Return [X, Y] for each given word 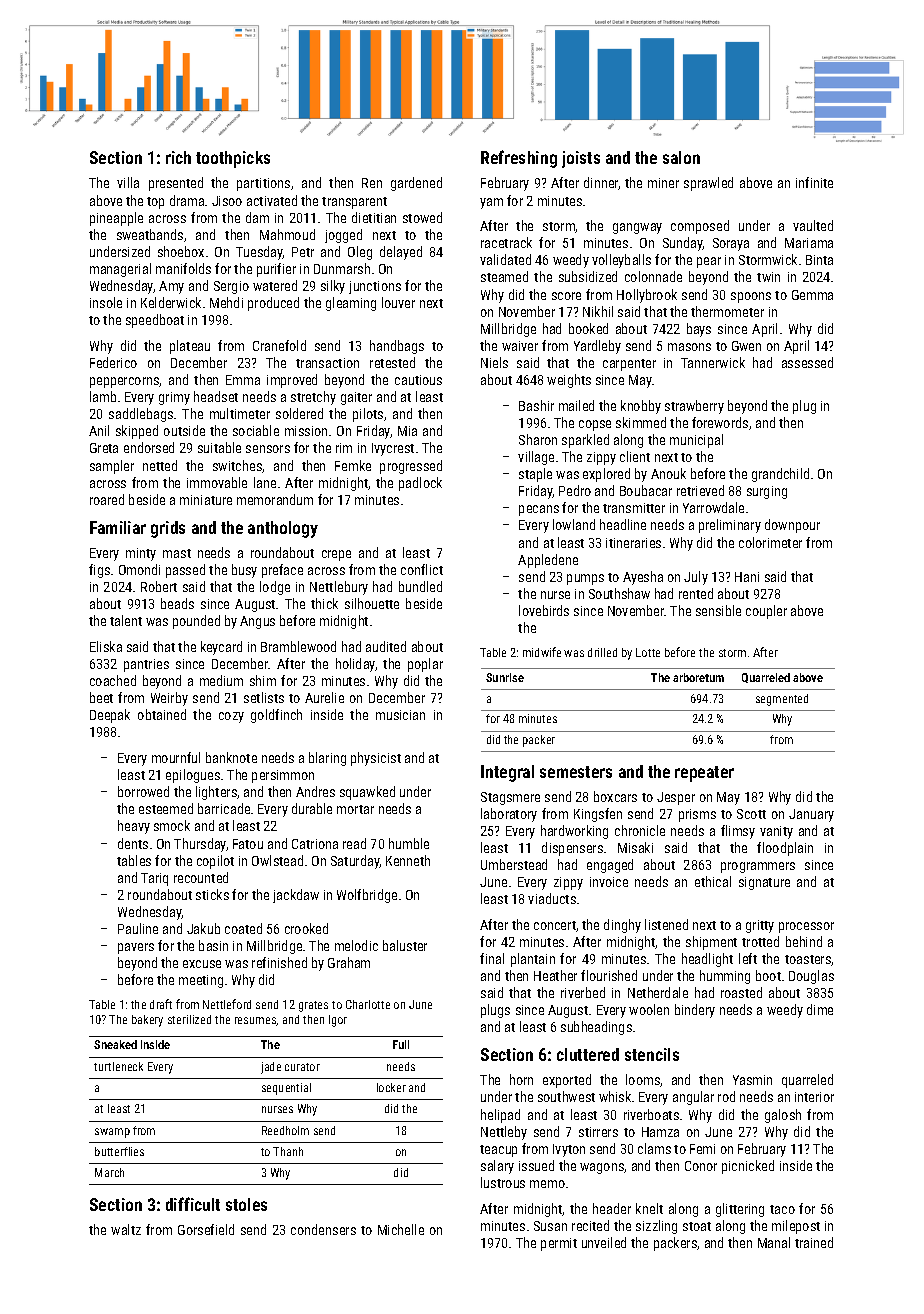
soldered [299, 413]
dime [820, 1009]
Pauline [138, 928]
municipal [696, 441]
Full [401, 1044]
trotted [760, 941]
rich [178, 157]
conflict [422, 569]
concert [555, 925]
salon [681, 157]
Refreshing [519, 159]
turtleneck [118, 1066]
